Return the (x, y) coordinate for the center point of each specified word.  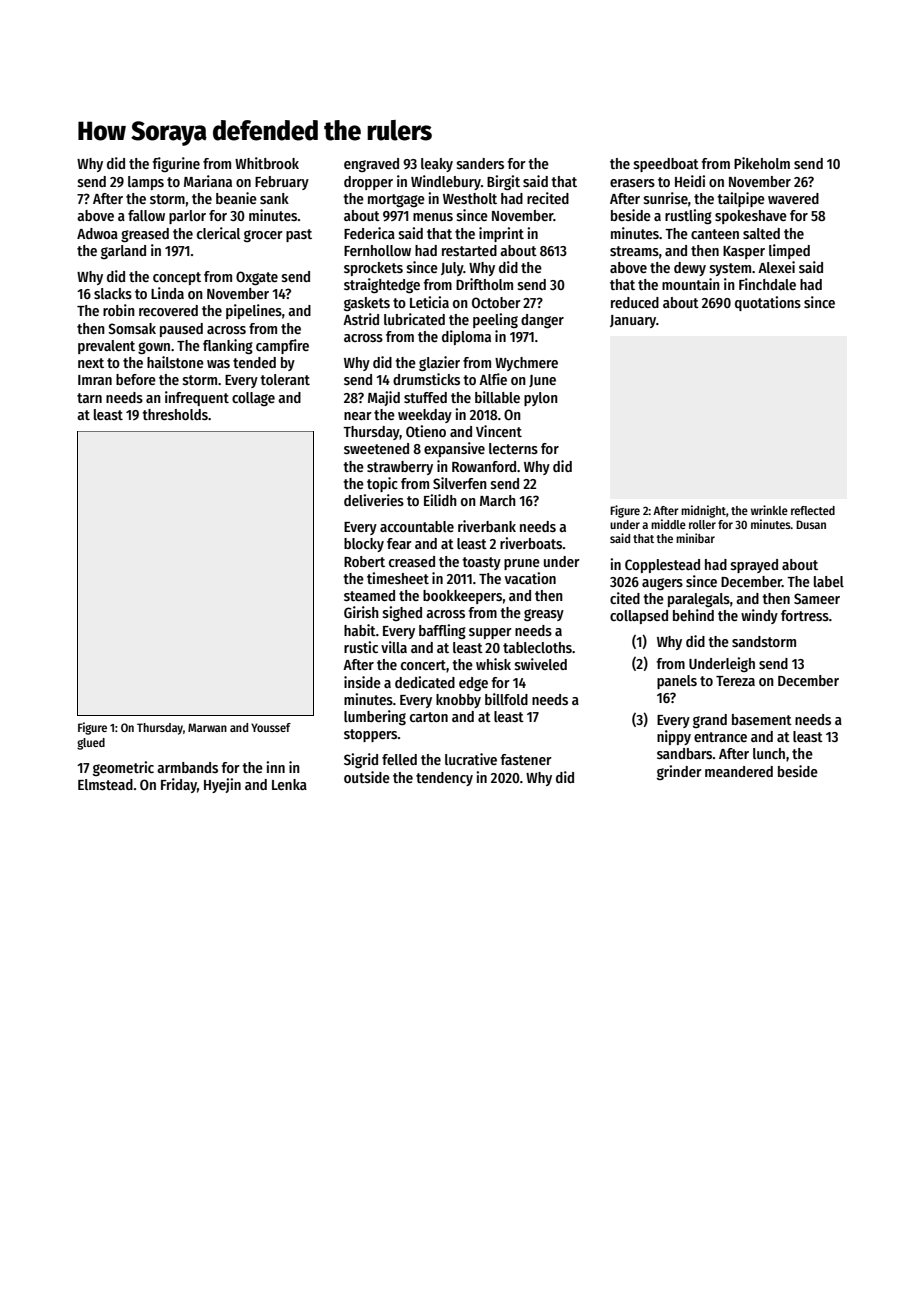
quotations (768, 303)
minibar (695, 538)
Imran (95, 380)
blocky (364, 545)
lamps (146, 183)
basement (762, 719)
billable (497, 397)
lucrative (471, 759)
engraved (371, 165)
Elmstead (105, 784)
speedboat (666, 165)
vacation (530, 578)
